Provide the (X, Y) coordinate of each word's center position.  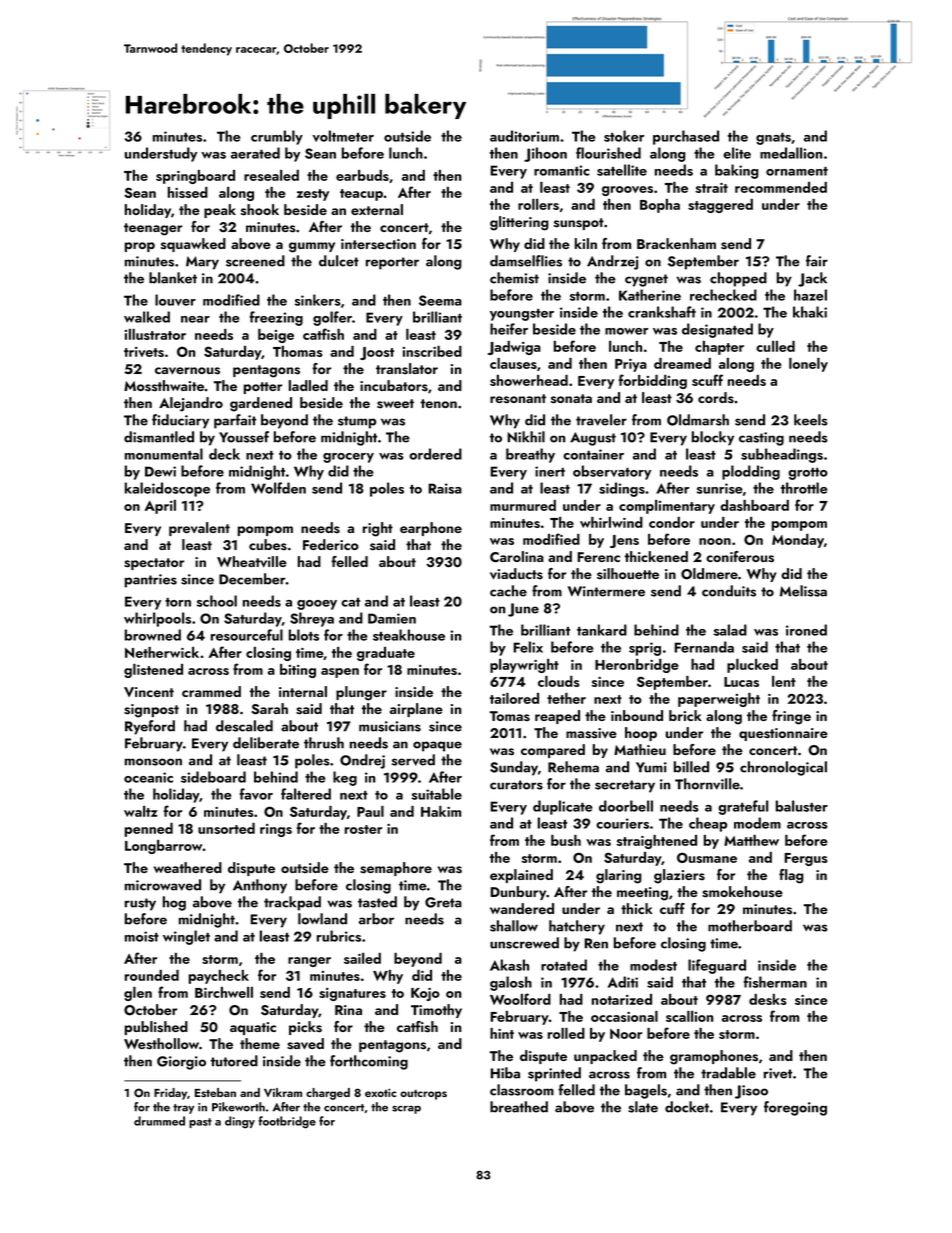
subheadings (782, 455)
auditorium (524, 136)
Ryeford (150, 727)
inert (550, 471)
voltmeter (343, 136)
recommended (781, 187)
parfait (235, 421)
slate (643, 1107)
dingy (240, 1122)
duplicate (563, 807)
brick (685, 715)
